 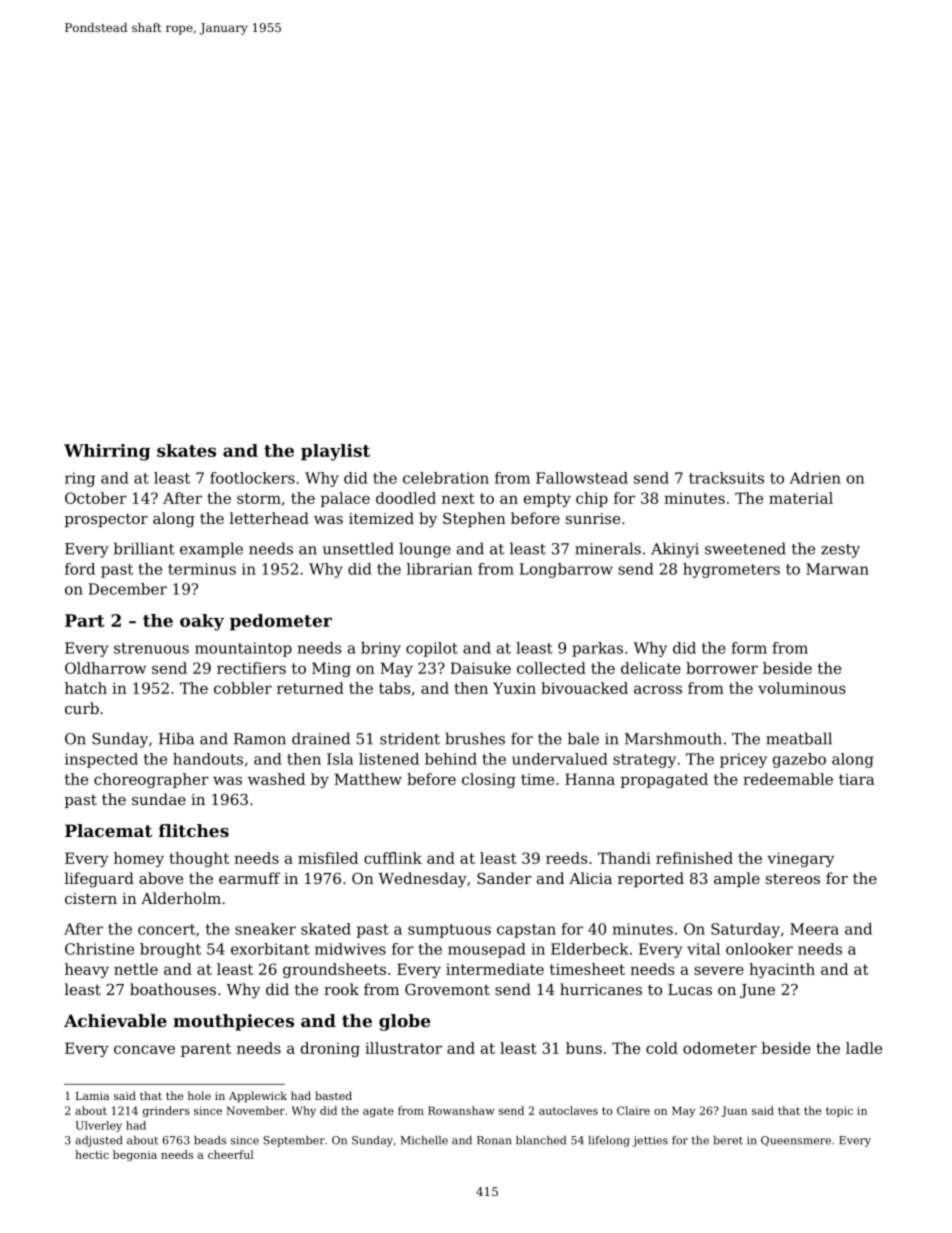 I want to click on Adrien, so click(x=815, y=478).
